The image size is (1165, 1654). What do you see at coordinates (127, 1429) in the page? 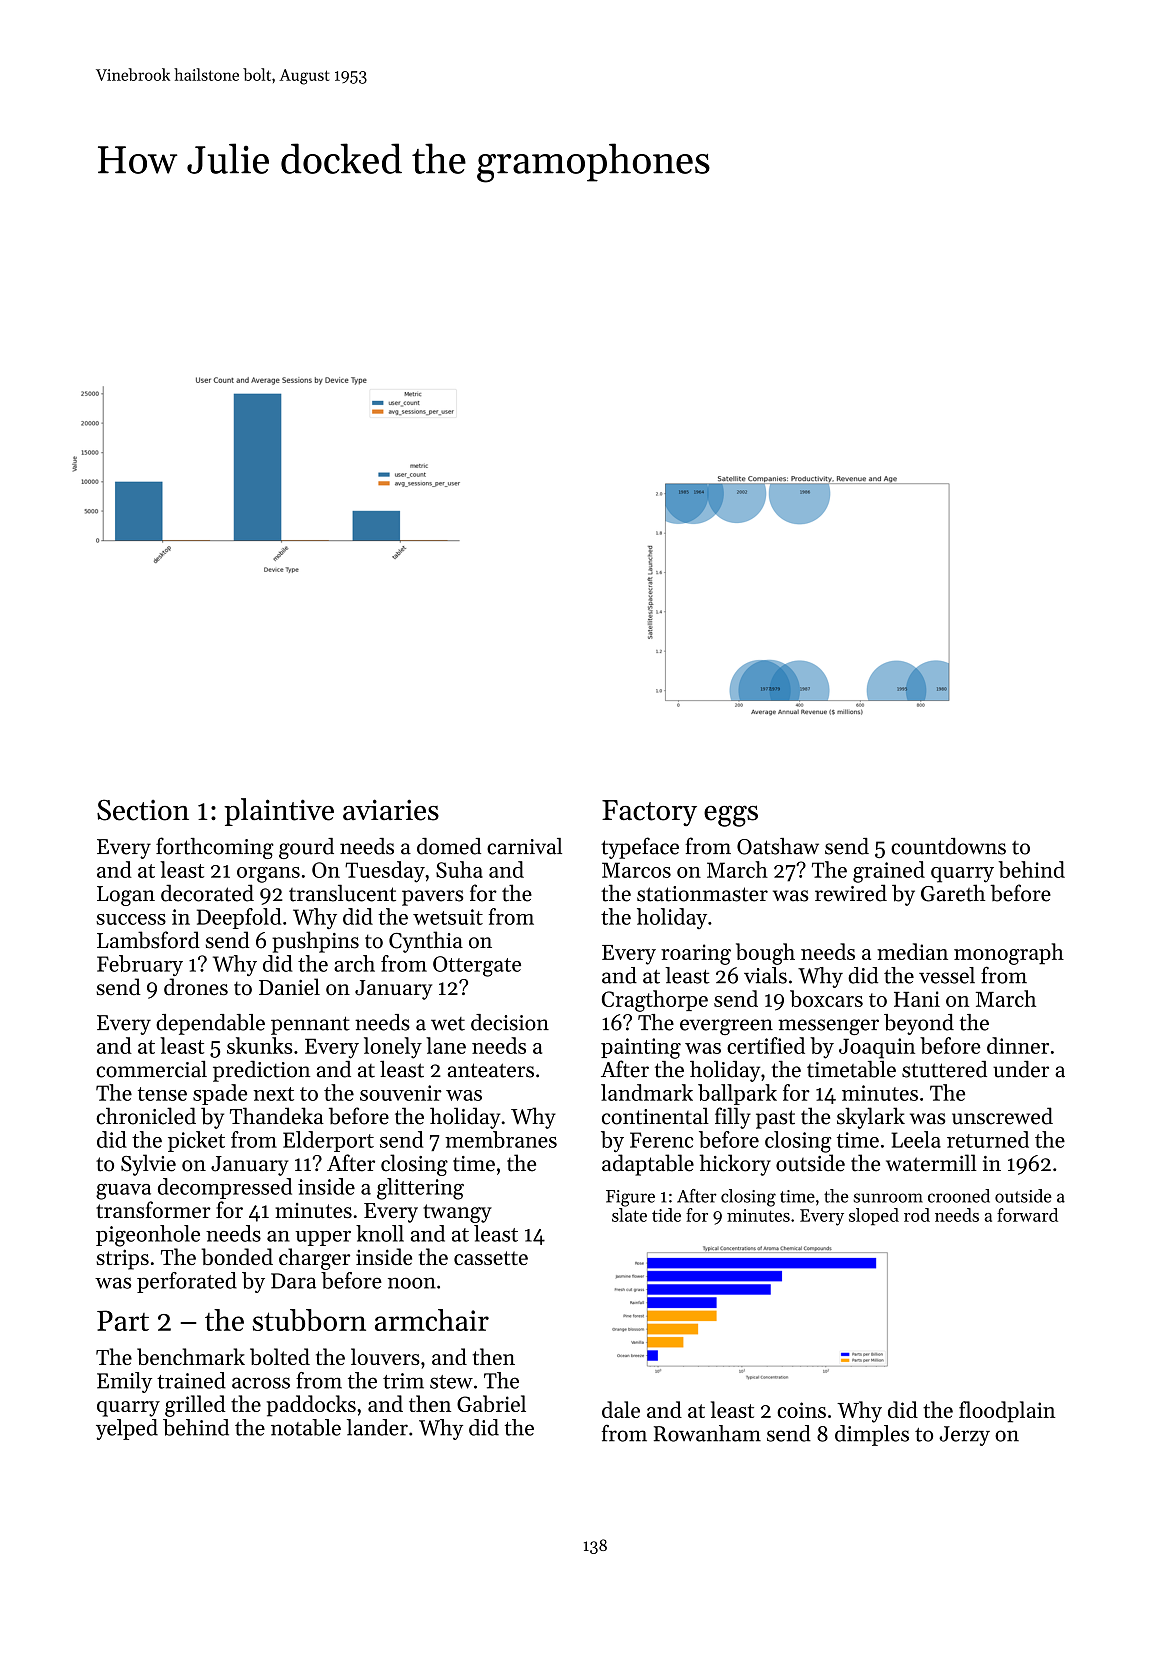
I see `yelped` at bounding box center [127, 1429].
